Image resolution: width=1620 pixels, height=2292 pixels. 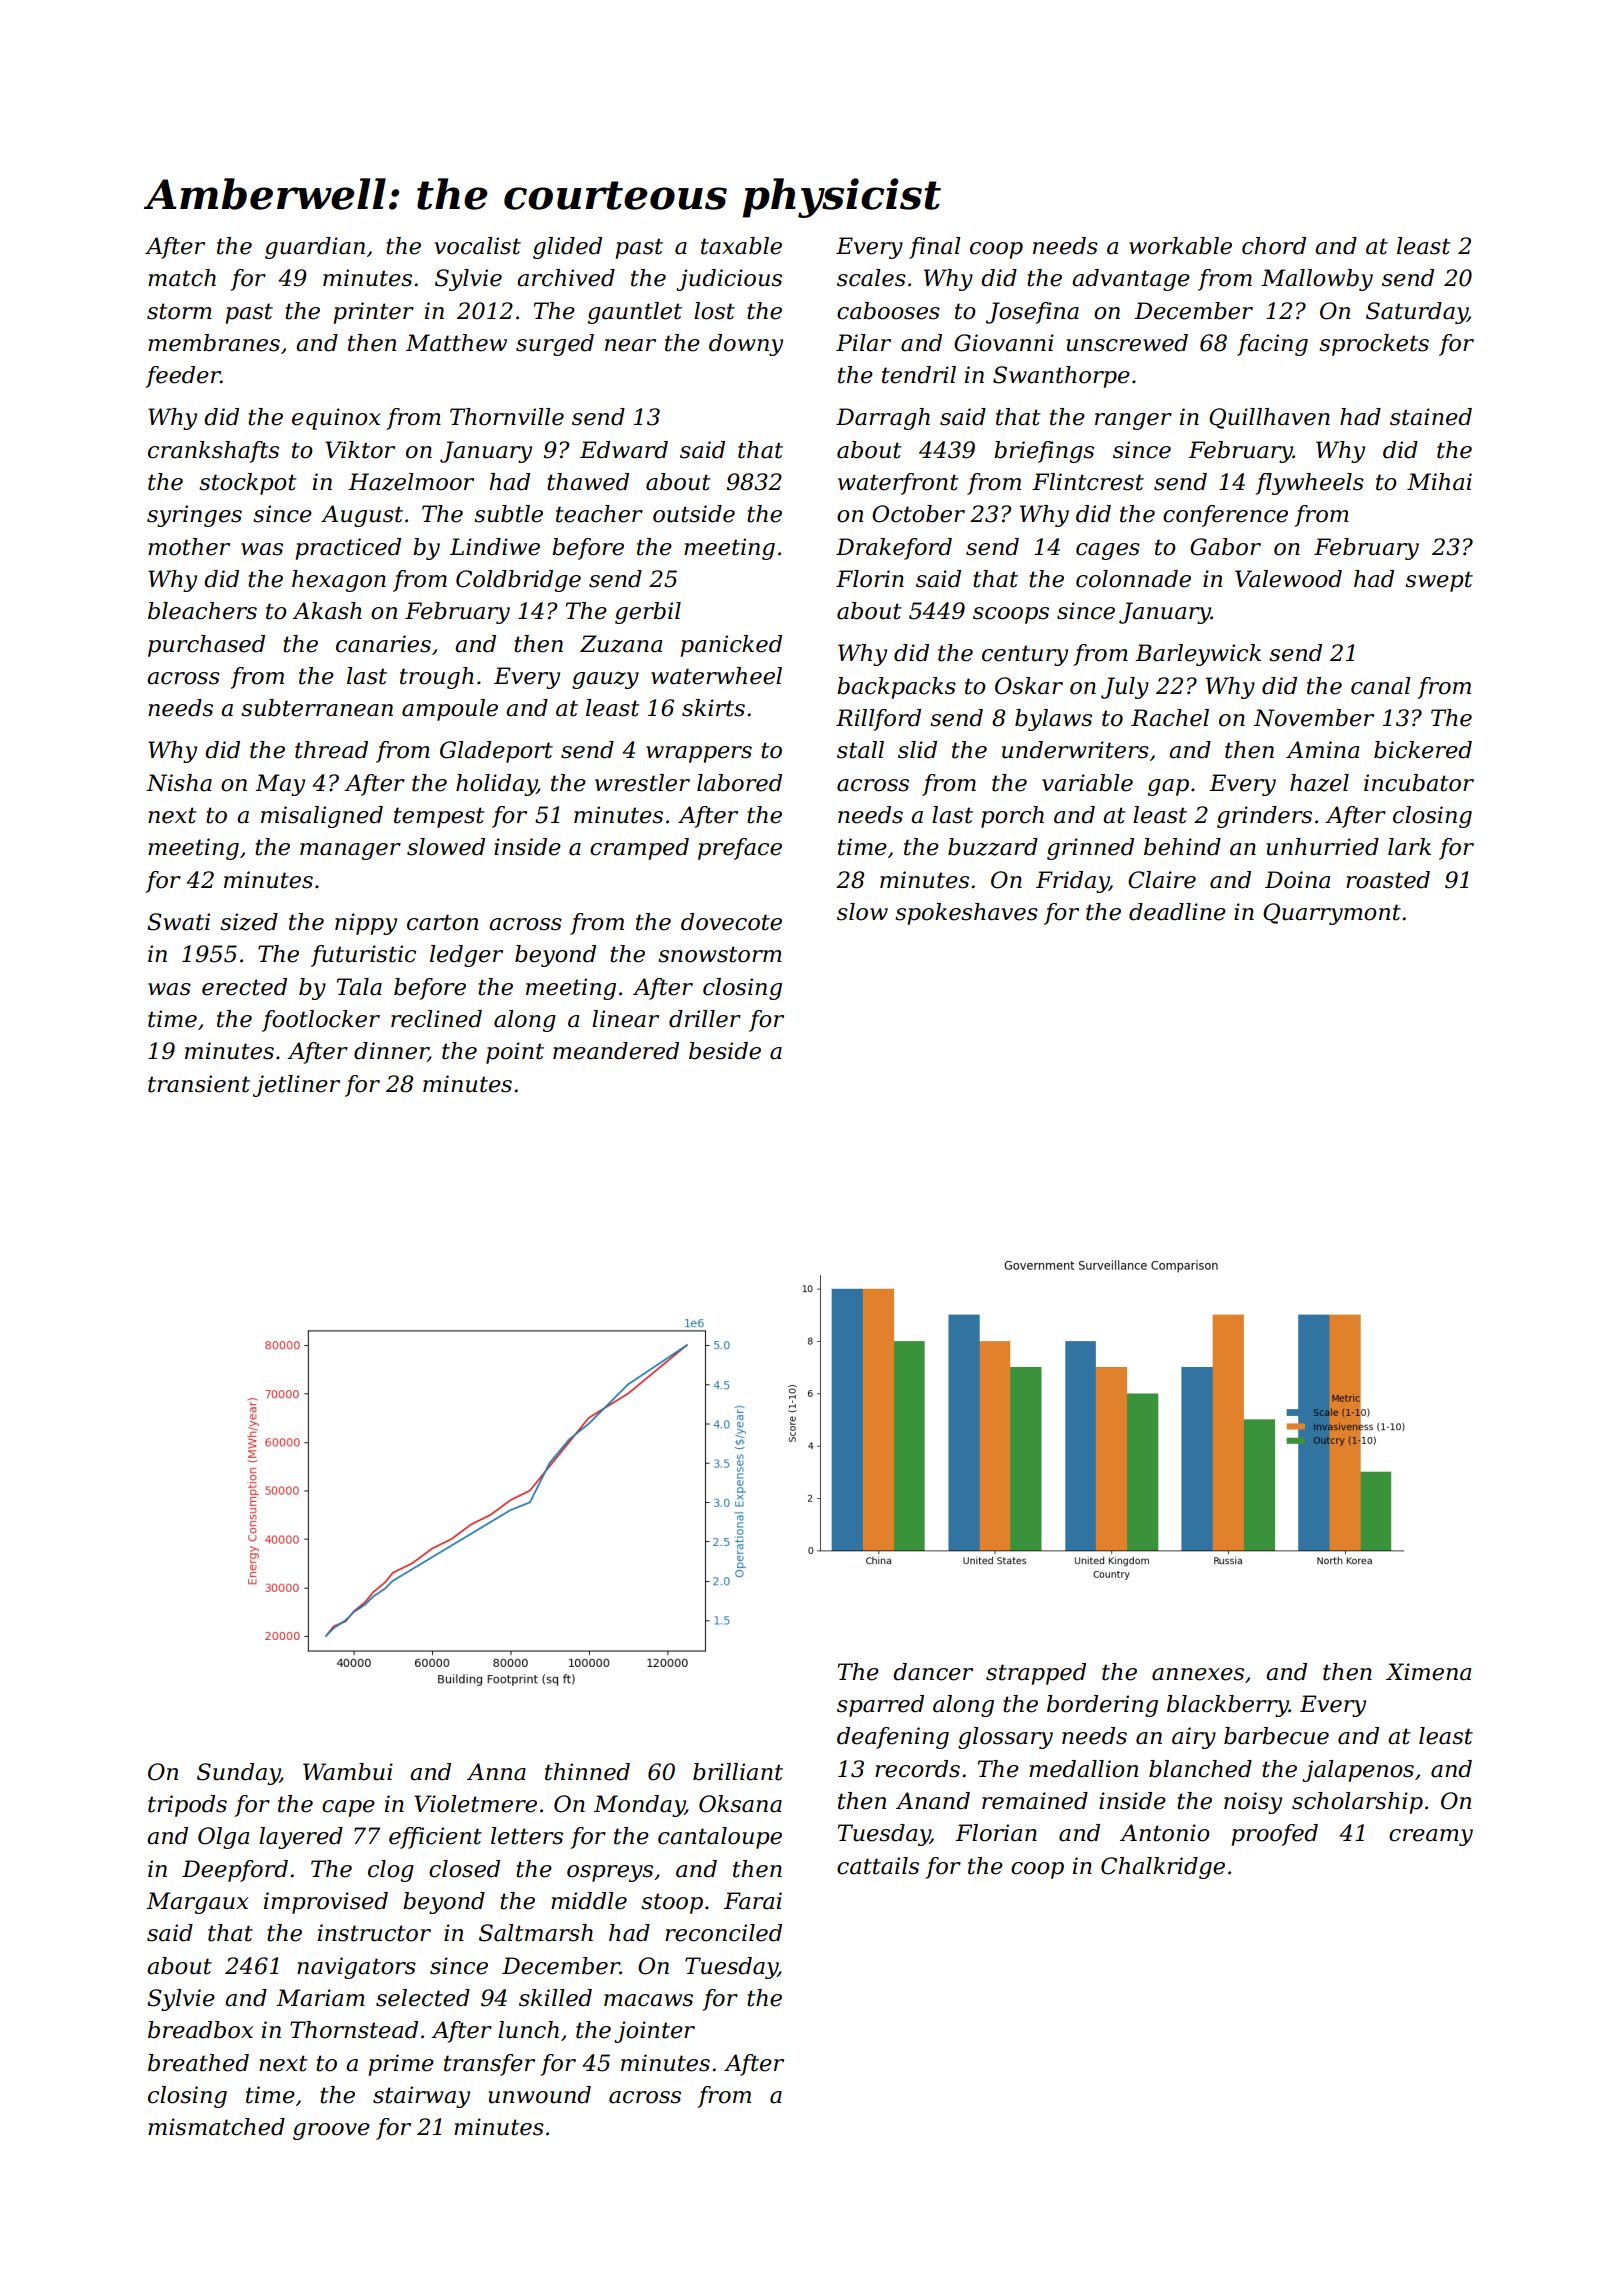 I want to click on unwound, so click(x=540, y=2095).
